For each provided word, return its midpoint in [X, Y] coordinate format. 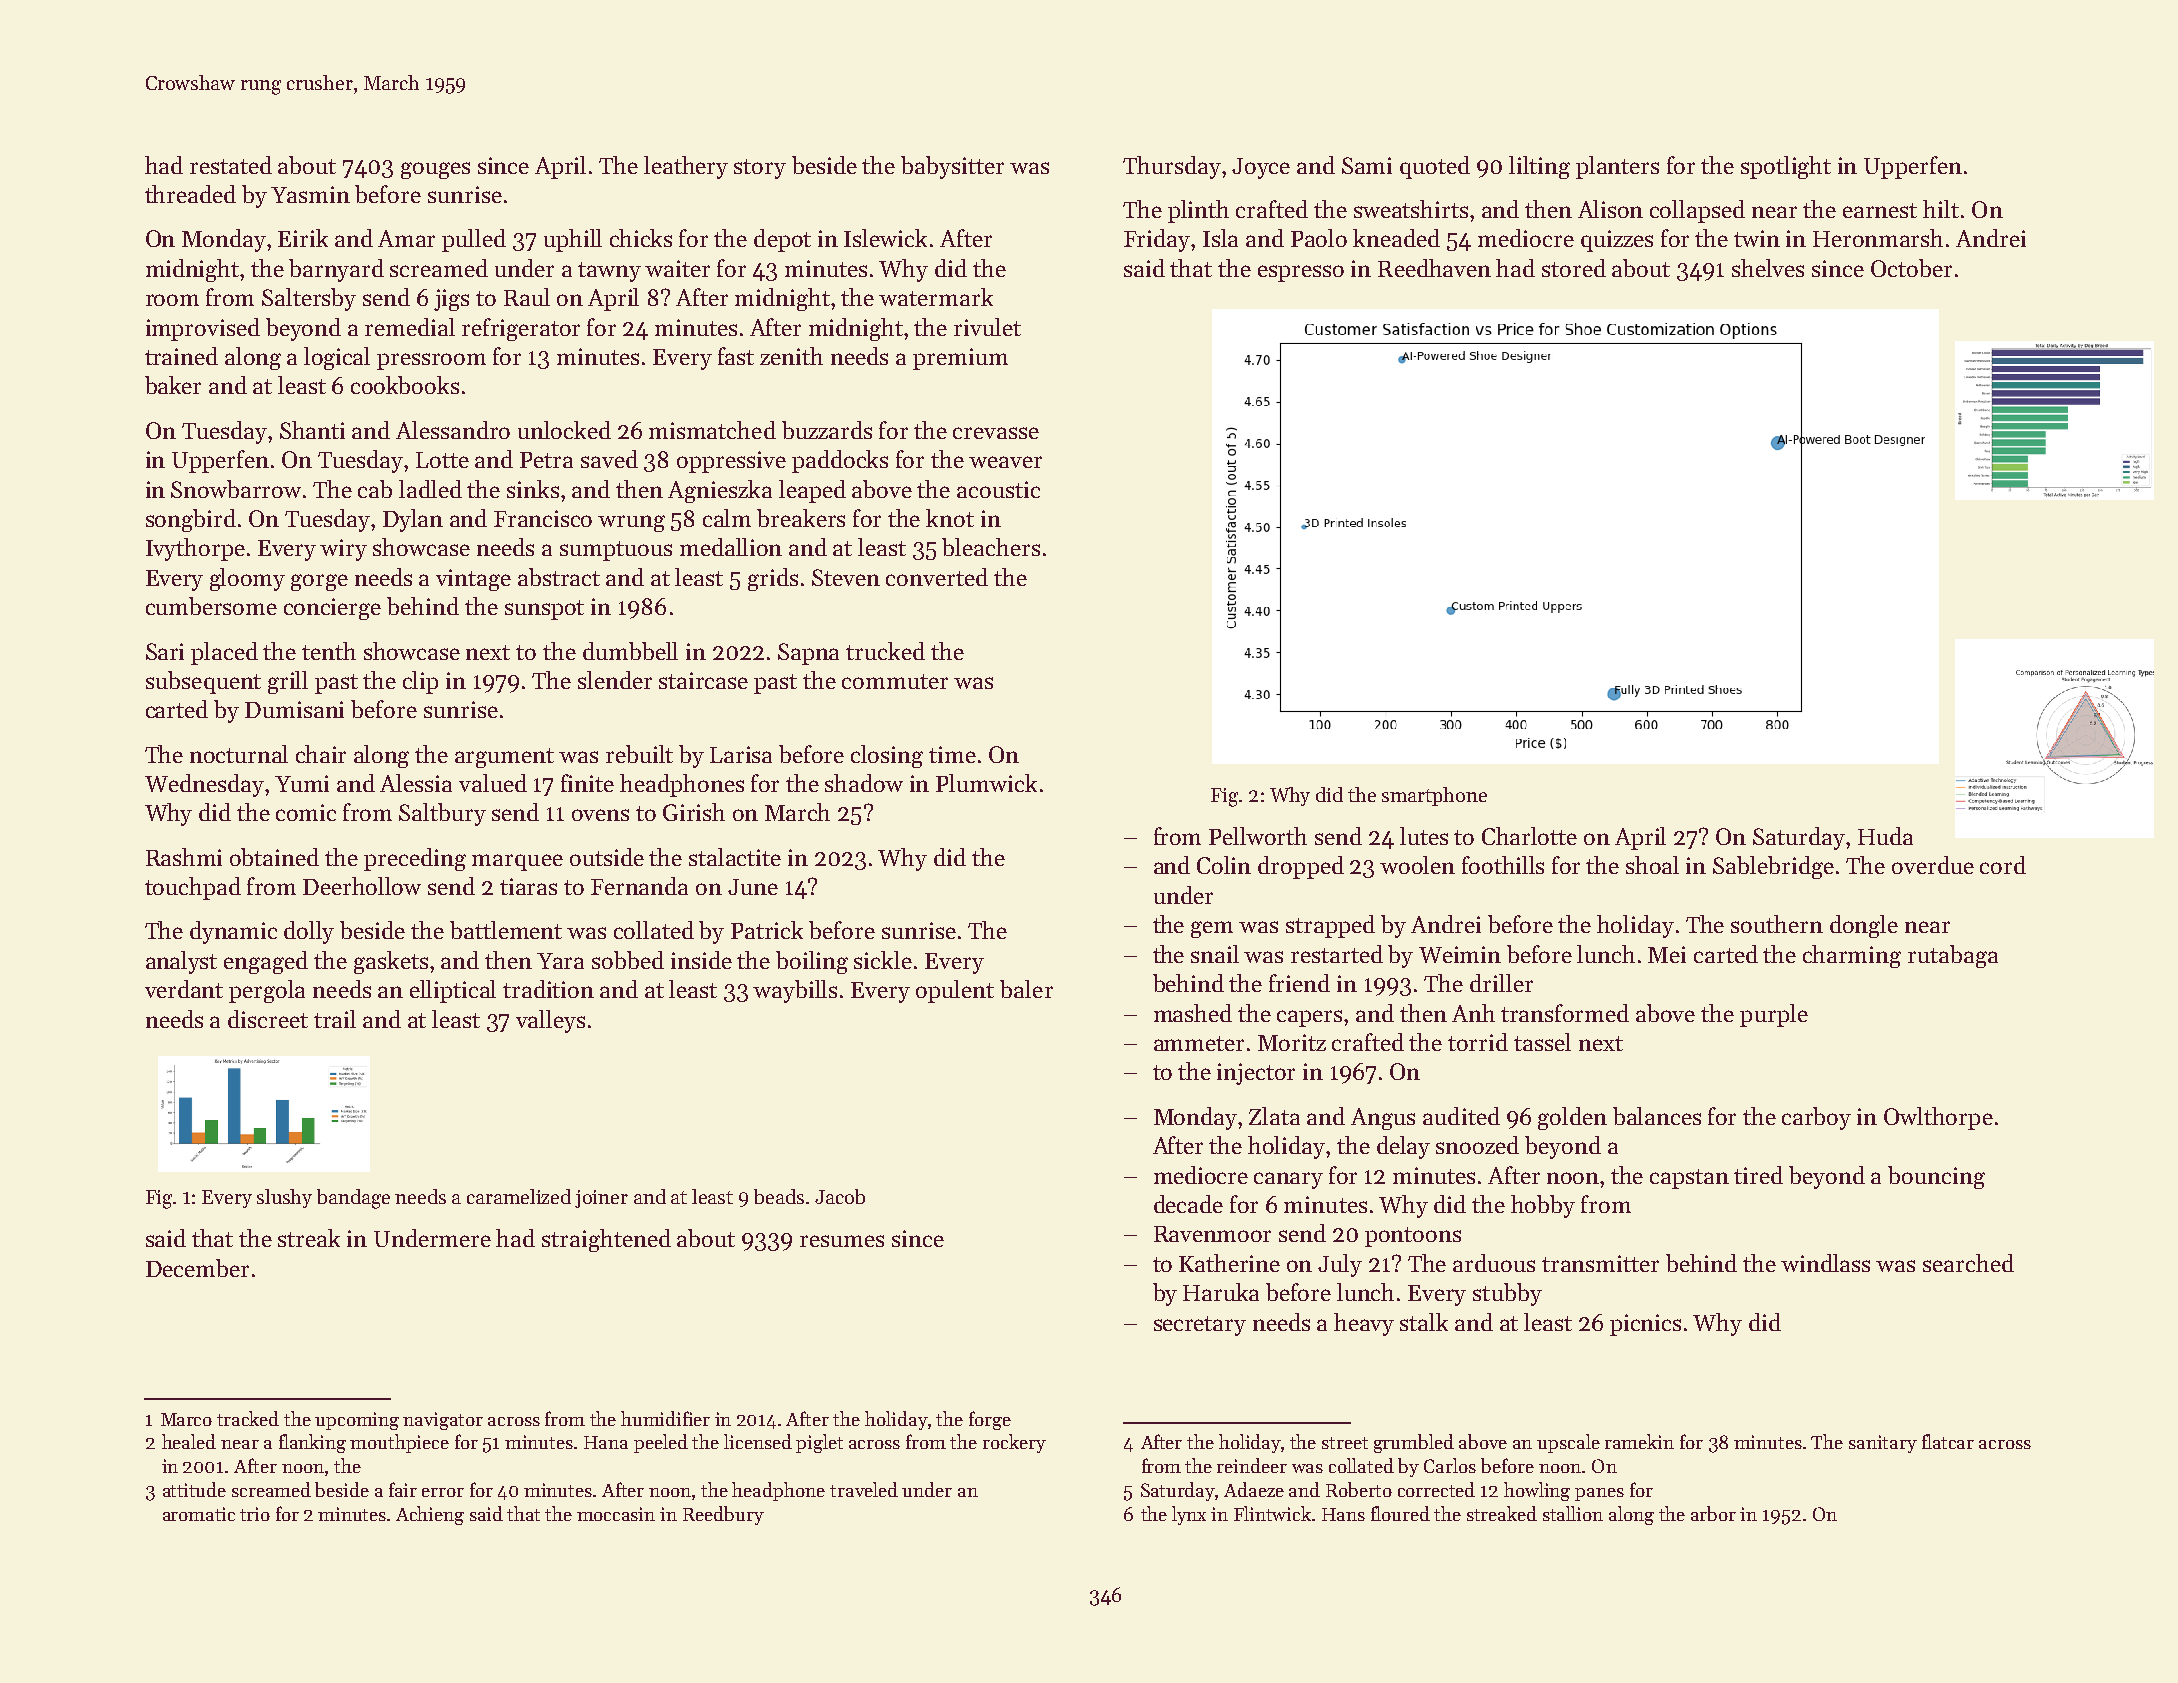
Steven [846, 577]
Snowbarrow [236, 489]
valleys [550, 1021]
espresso [1301, 273]
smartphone [1434, 796]
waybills [795, 991]
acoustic [998, 489]
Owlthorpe [1938, 1118]
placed [224, 653]
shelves [1768, 268]
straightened [606, 1240]
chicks [641, 238]
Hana [606, 1442]
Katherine [1229, 1263]
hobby [1543, 1206]
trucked [885, 651]
